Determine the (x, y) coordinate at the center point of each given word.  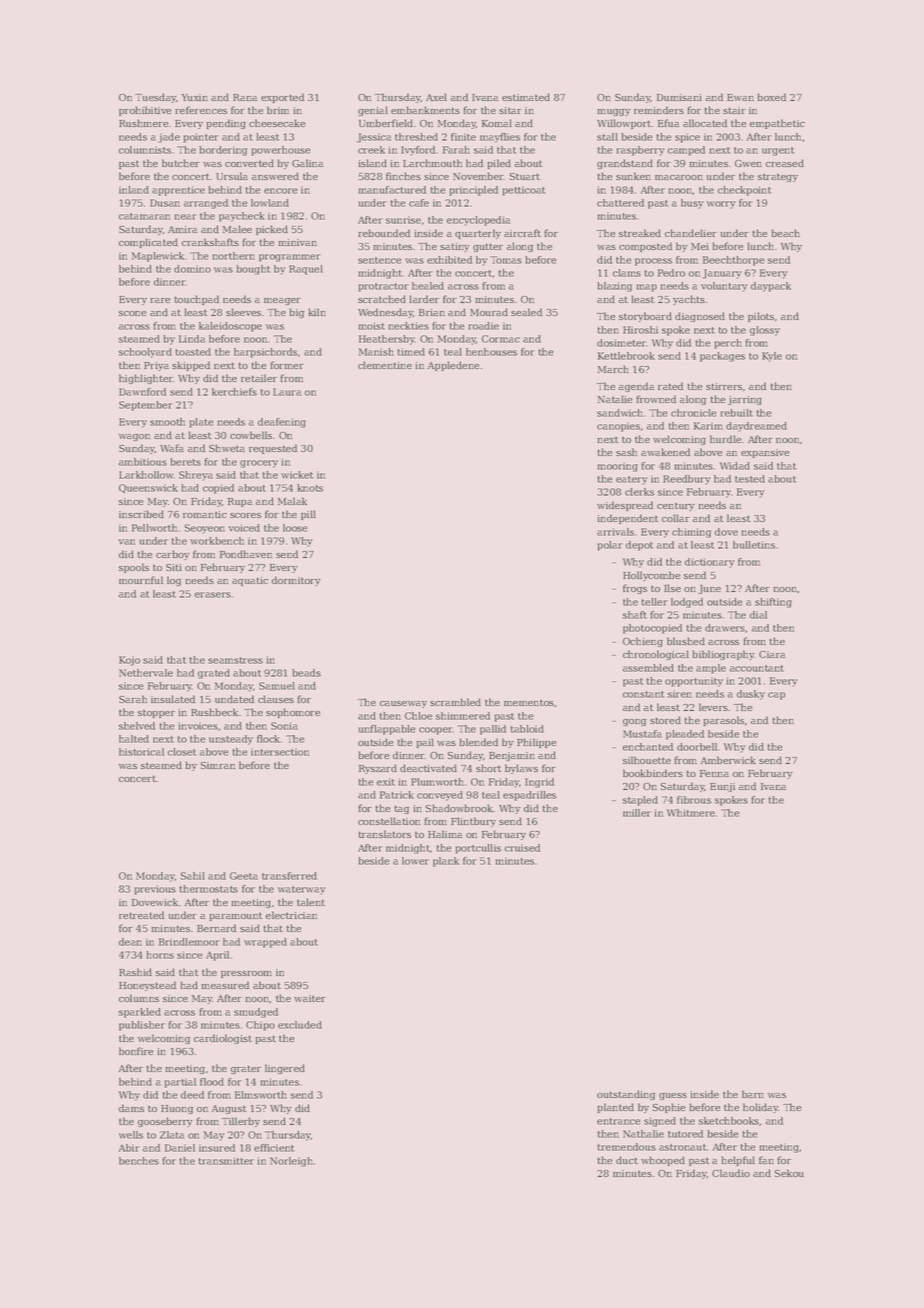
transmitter (226, 1161)
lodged (687, 603)
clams (627, 273)
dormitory (296, 581)
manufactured (392, 190)
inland (134, 190)
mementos (529, 702)
